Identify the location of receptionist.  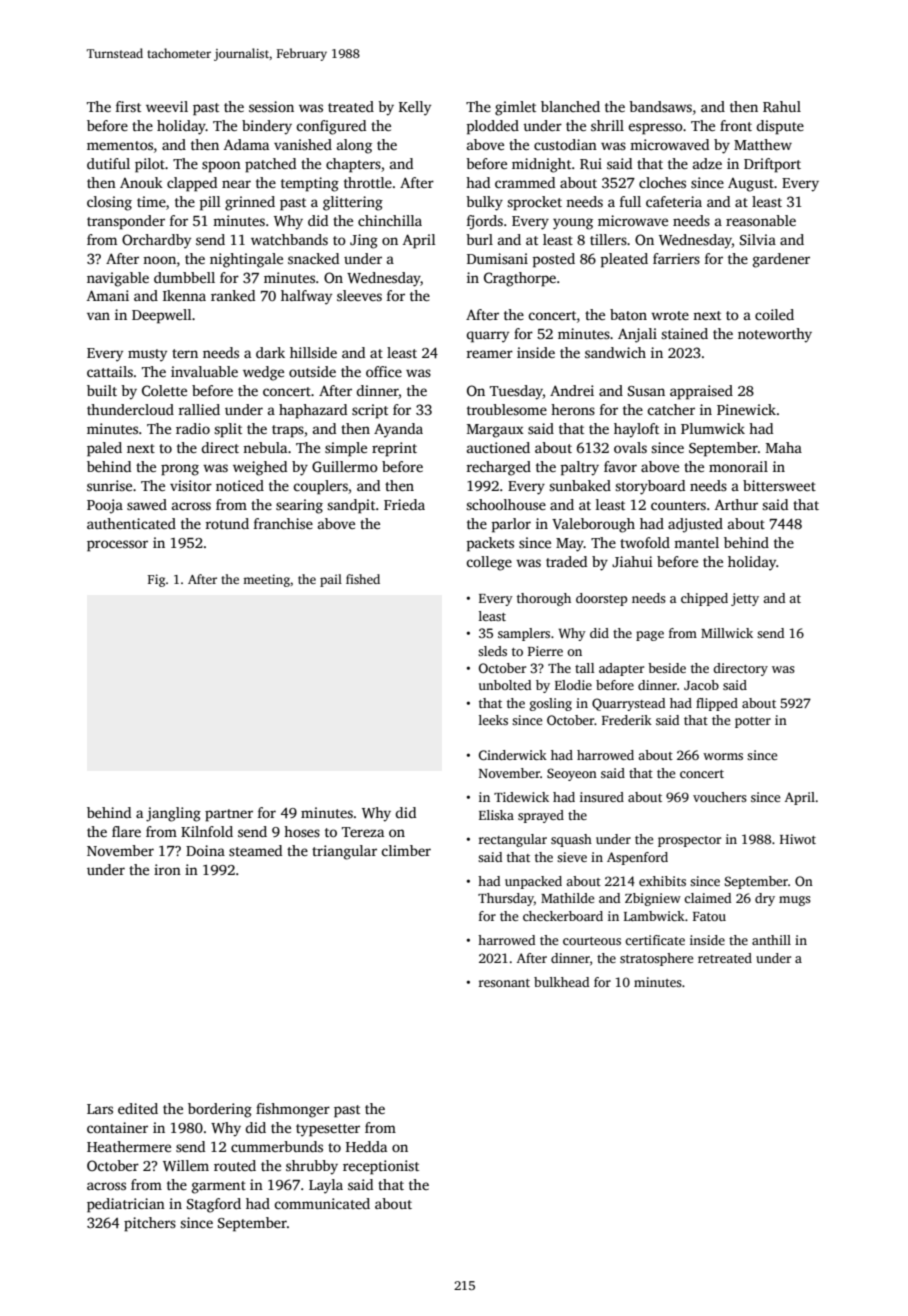
(381, 1167).
